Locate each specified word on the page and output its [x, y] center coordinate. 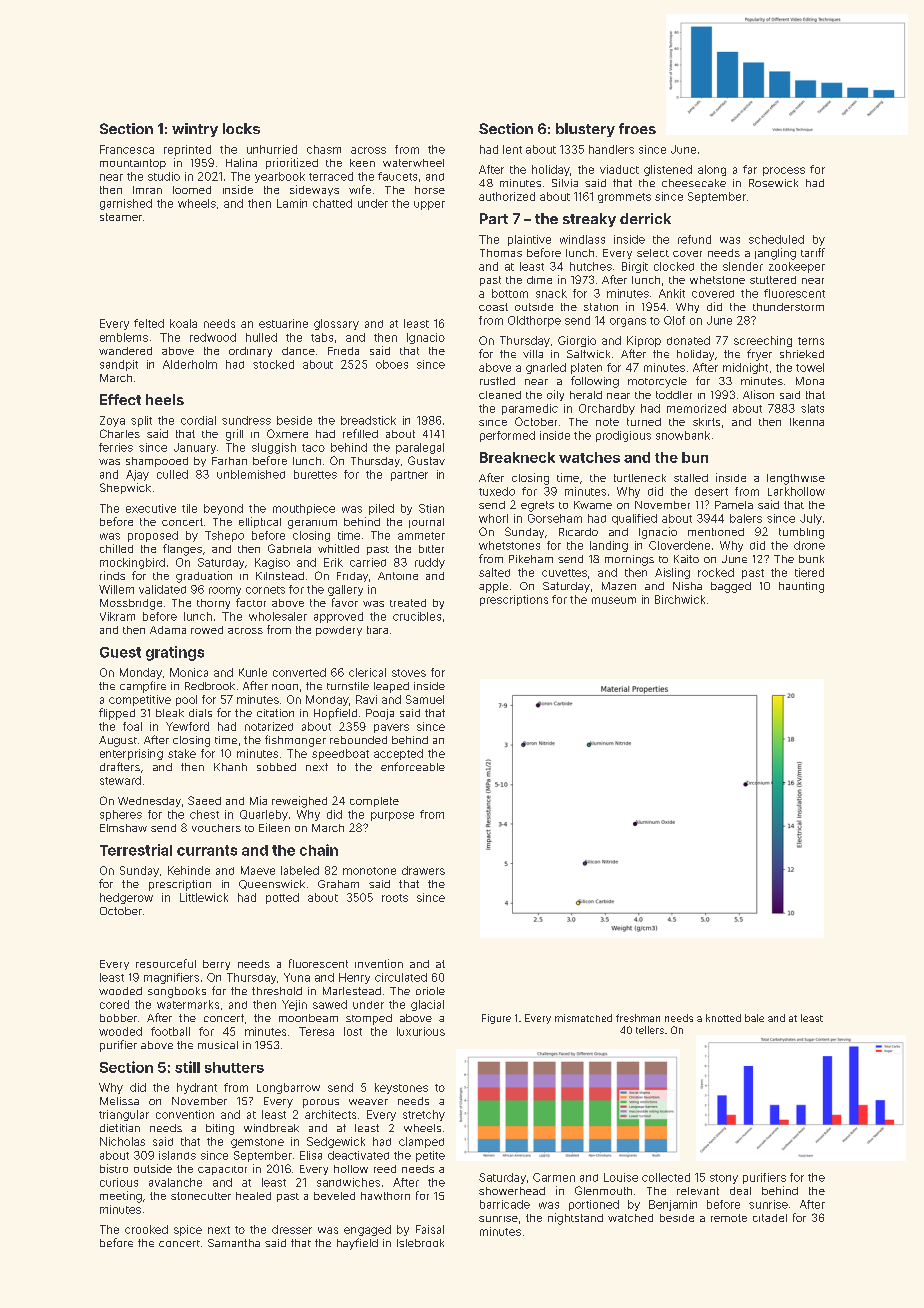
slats [812, 408]
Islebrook [420, 1243]
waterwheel [413, 163]
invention [379, 963]
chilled [116, 548]
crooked [146, 1229]
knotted [723, 1018]
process [784, 171]
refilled [360, 433]
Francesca [127, 149]
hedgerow [126, 898]
